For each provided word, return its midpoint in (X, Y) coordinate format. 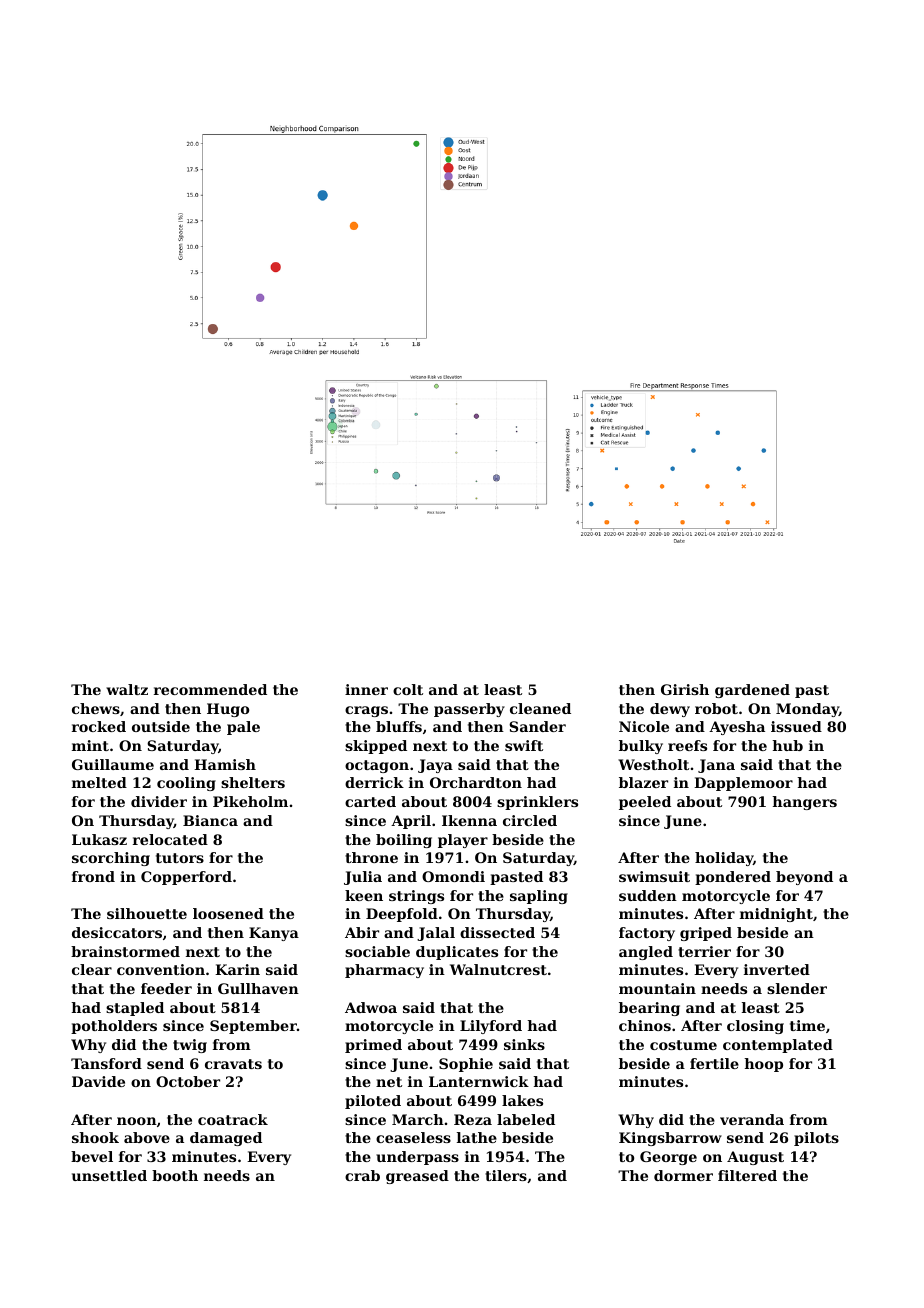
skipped (376, 747)
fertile (714, 1063)
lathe (477, 1137)
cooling (186, 784)
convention (161, 969)
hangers (804, 803)
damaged (226, 1139)
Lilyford (491, 1027)
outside (161, 726)
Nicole (644, 726)
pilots (816, 1139)
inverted (777, 969)
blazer (643, 782)
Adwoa (371, 1007)
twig (190, 1046)
